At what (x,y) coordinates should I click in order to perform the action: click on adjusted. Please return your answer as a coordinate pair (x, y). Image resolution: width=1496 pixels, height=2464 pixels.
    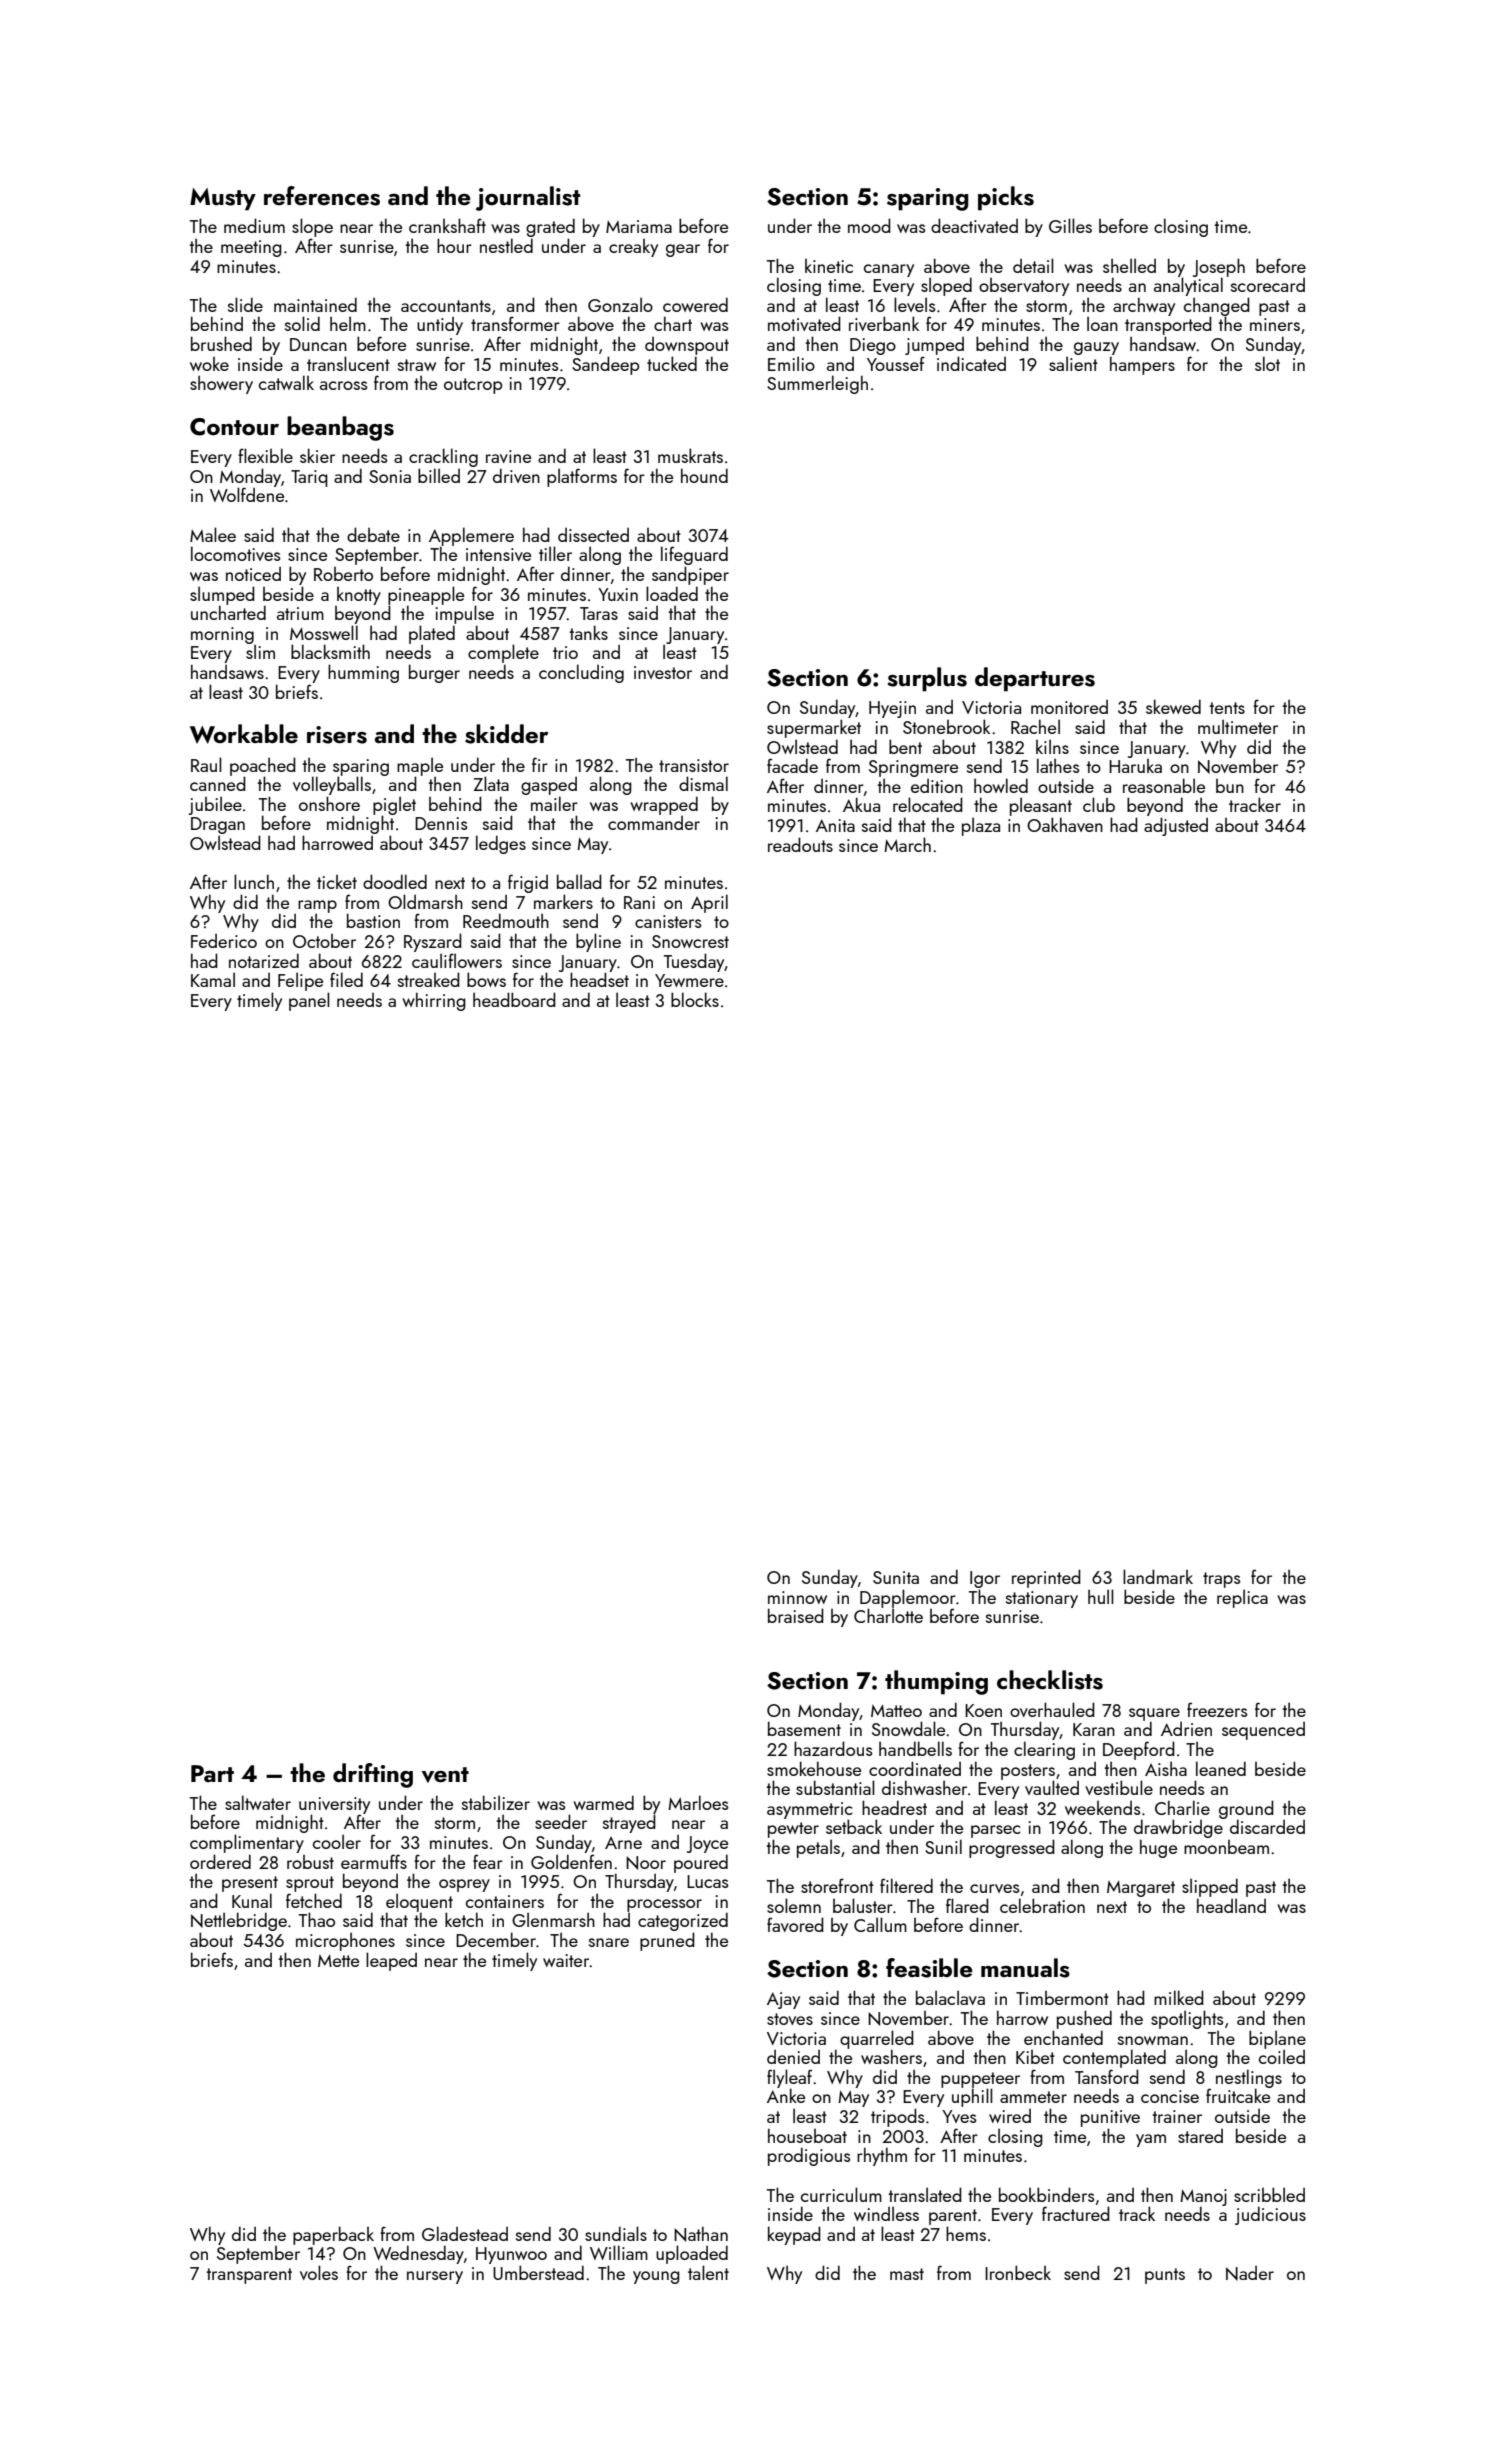
    Looking at the image, I should click on (1176, 826).
